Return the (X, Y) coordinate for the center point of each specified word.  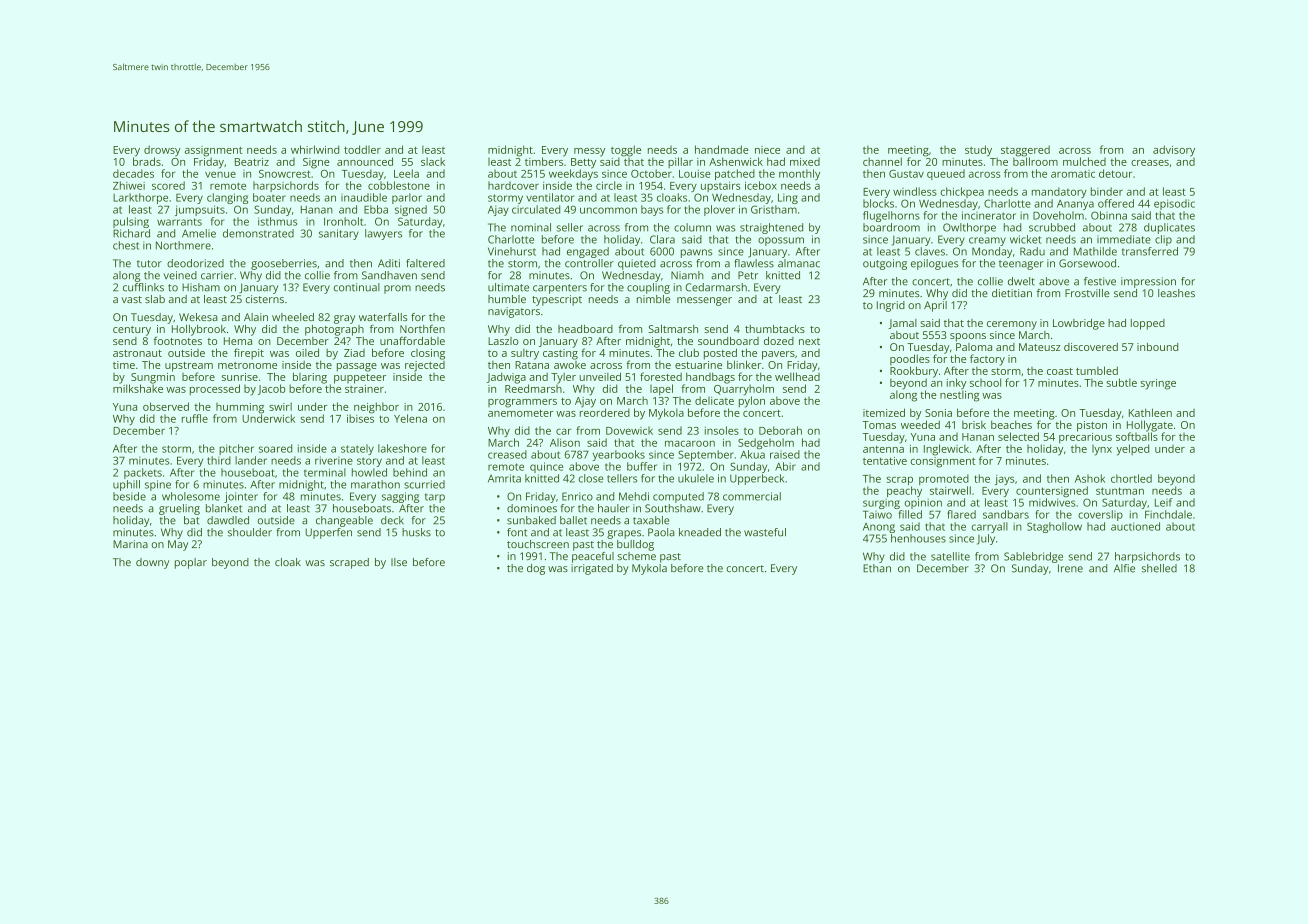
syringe (1158, 384)
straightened (771, 228)
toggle (626, 151)
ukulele (696, 478)
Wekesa (198, 317)
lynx (1102, 450)
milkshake (138, 388)
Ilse (399, 562)
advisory (1174, 151)
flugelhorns (891, 216)
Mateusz (1039, 347)
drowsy (162, 151)
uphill (126, 485)
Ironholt (343, 221)
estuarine (698, 365)
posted (720, 354)
